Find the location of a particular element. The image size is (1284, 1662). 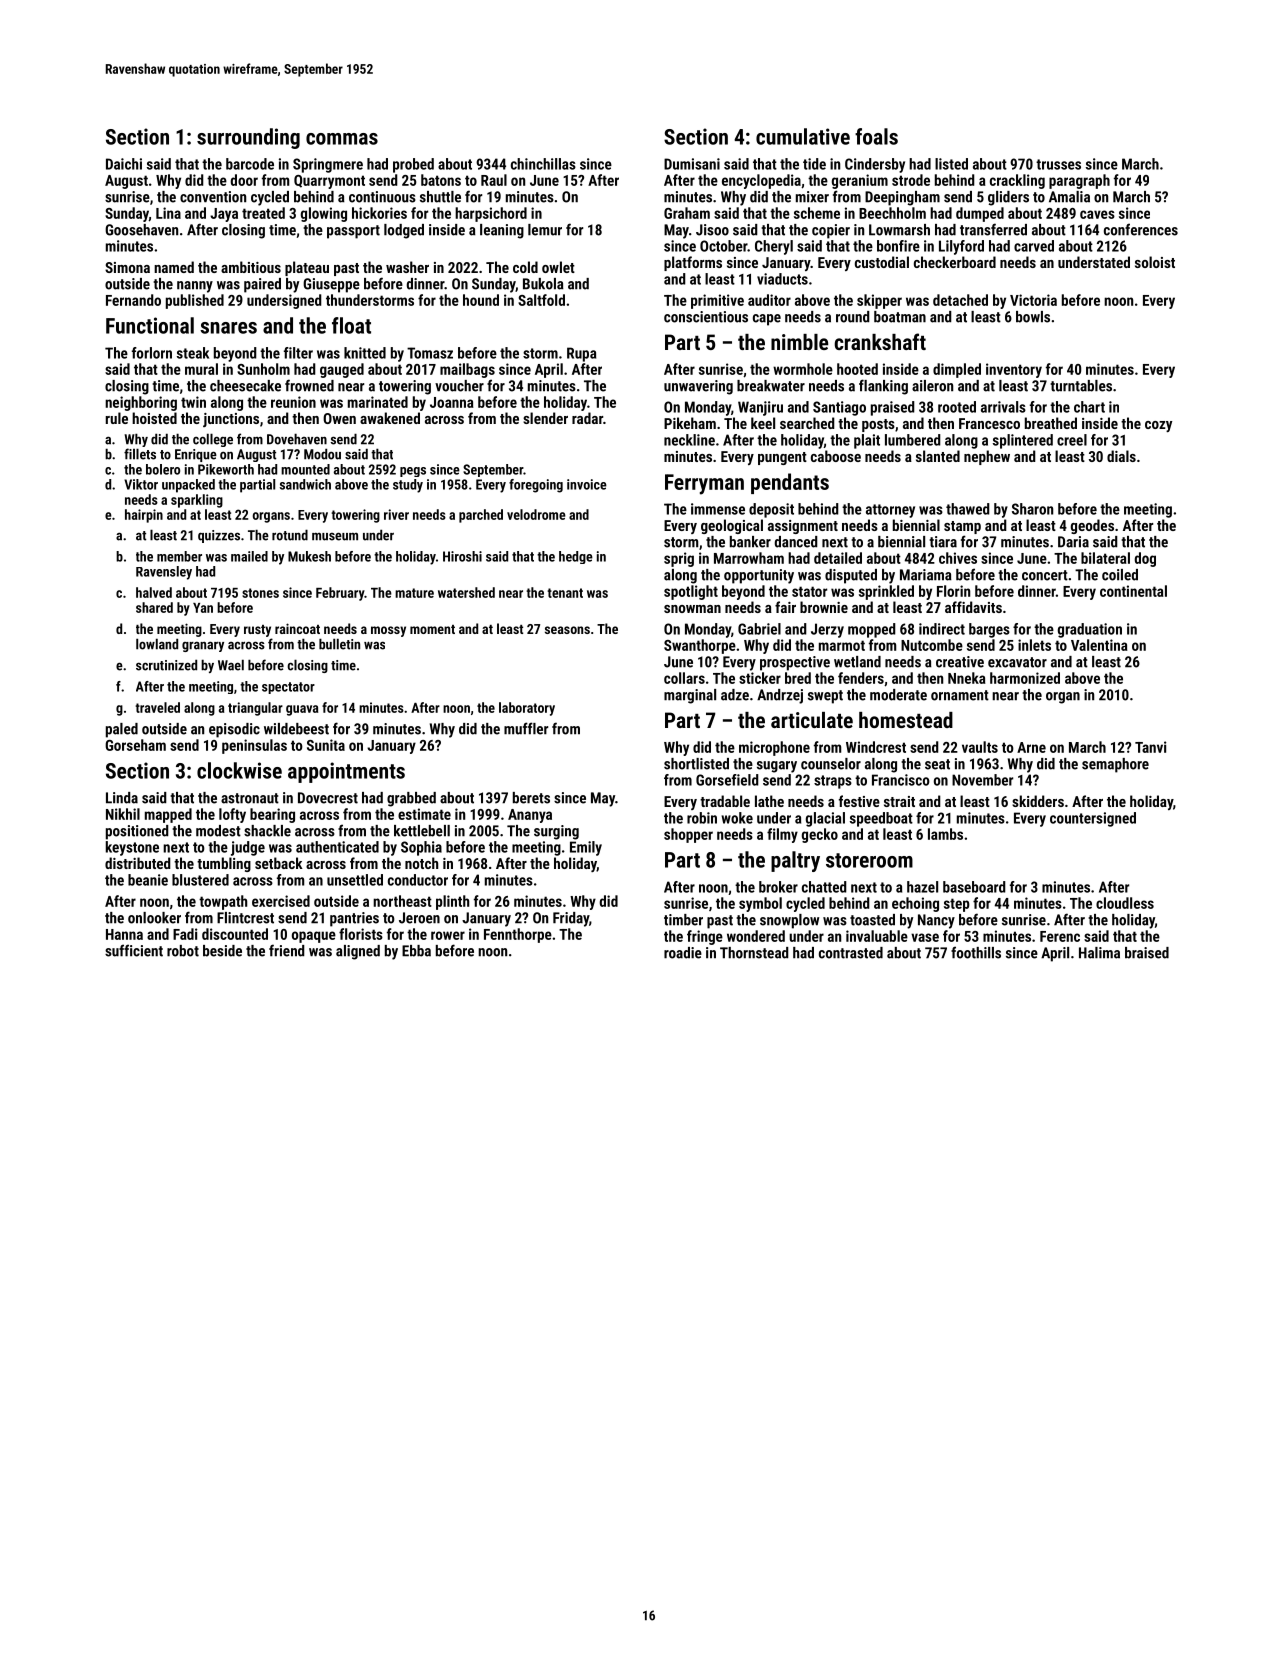

Dovecrest is located at coordinates (328, 798).
